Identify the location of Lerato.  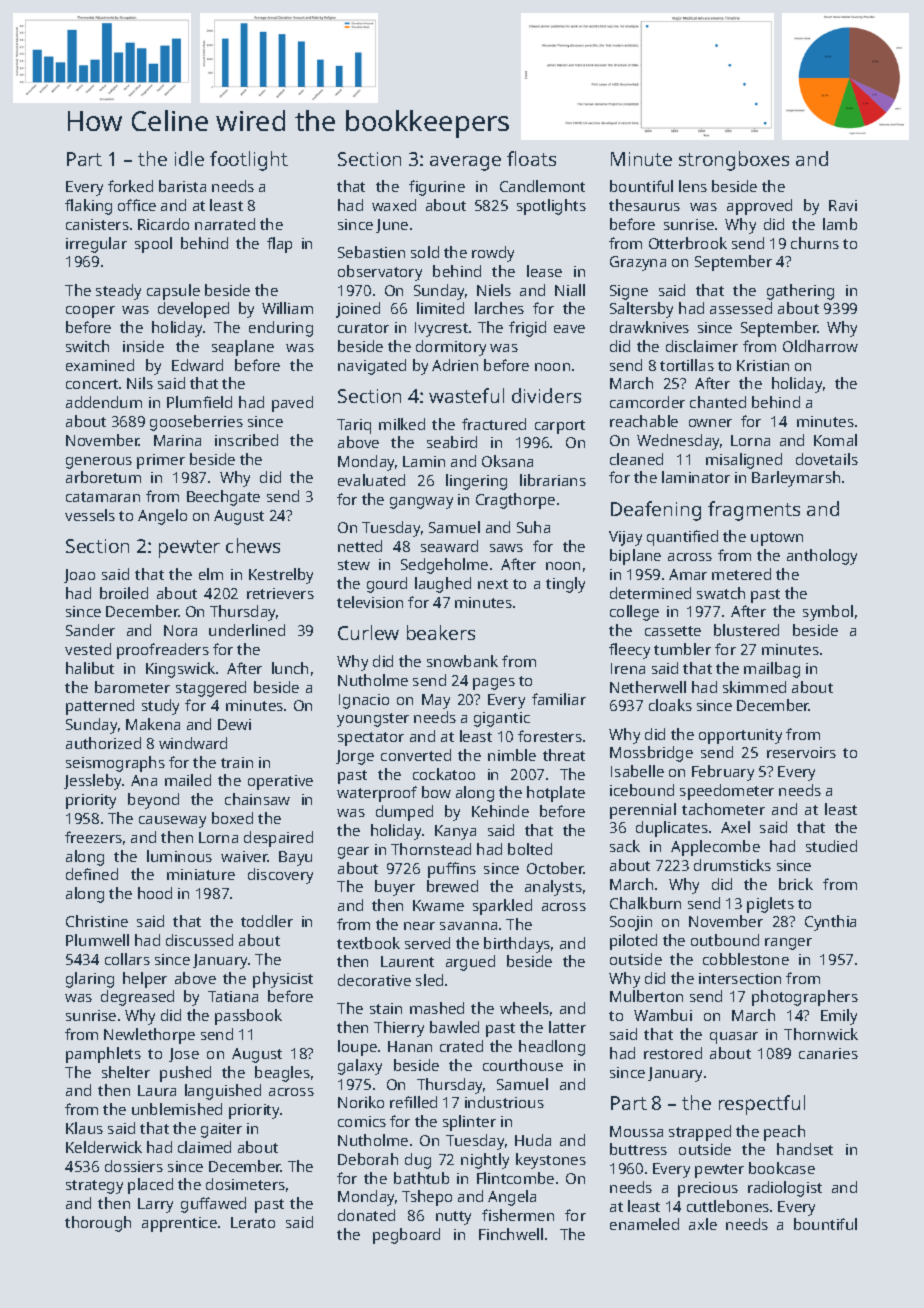
(253, 1222).
